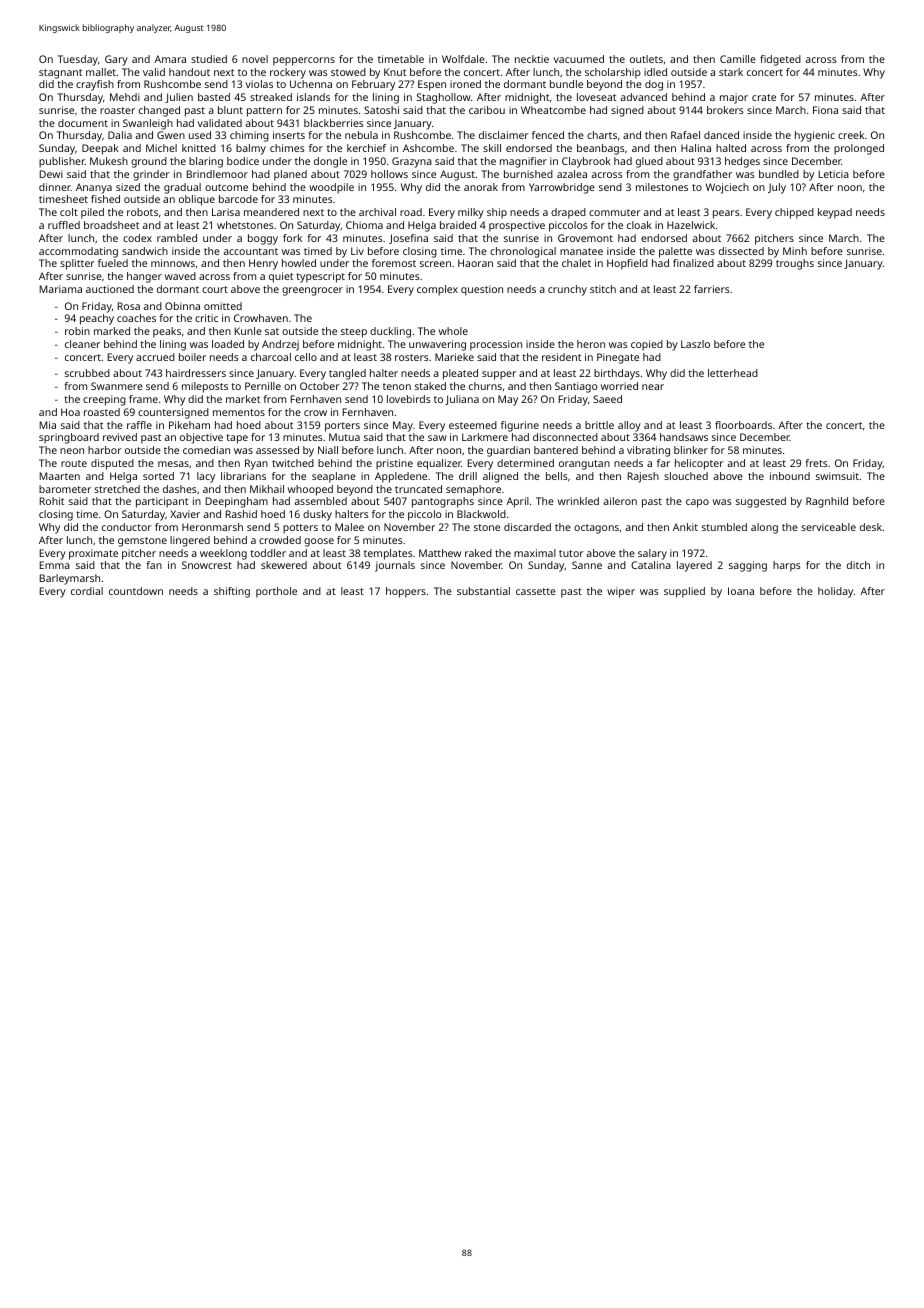 Image resolution: width=924 pixels, height=1308 pixels. I want to click on Gary, so click(116, 60).
